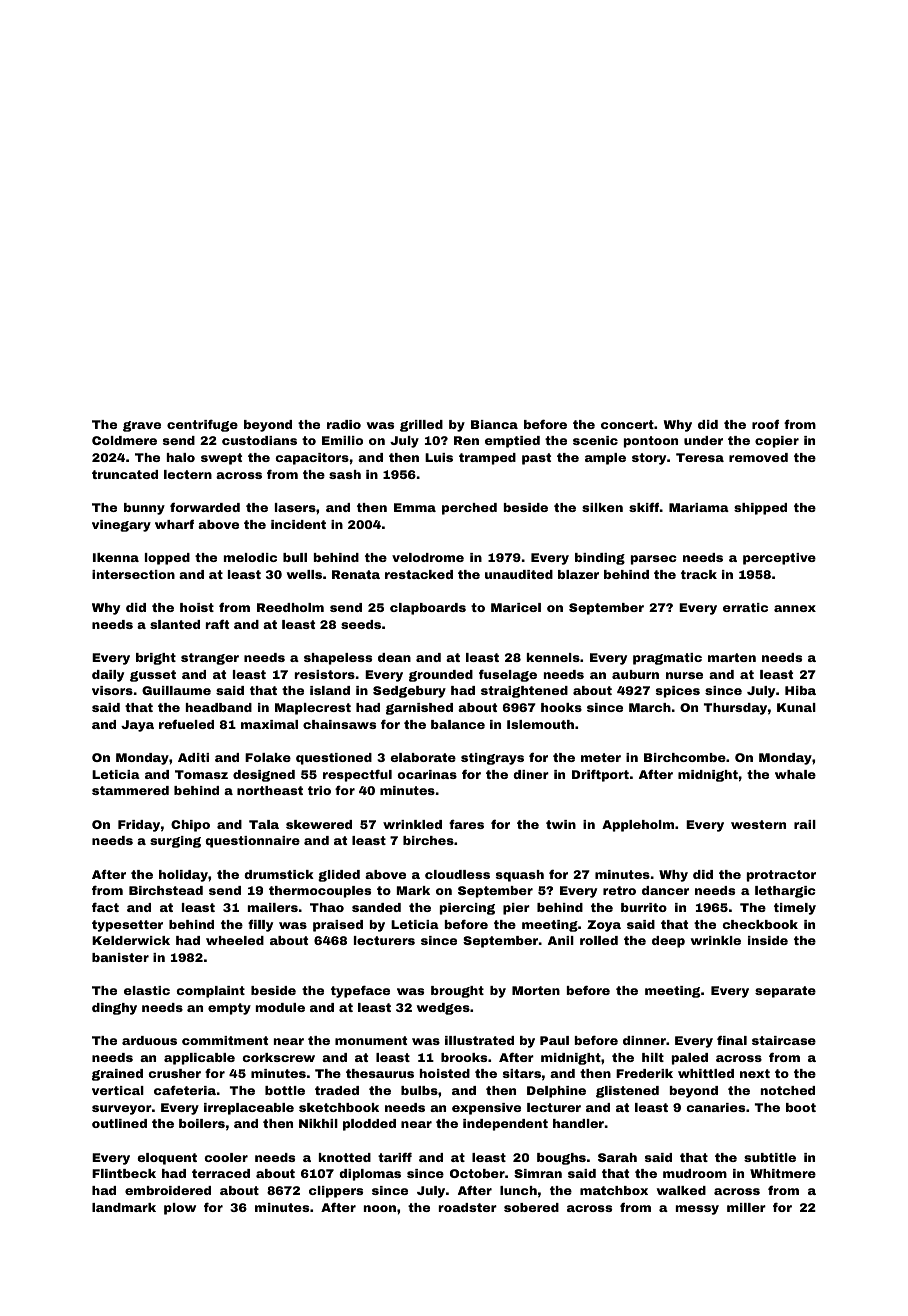 The width and height of the screenshot is (908, 1316). I want to click on marten, so click(732, 657).
